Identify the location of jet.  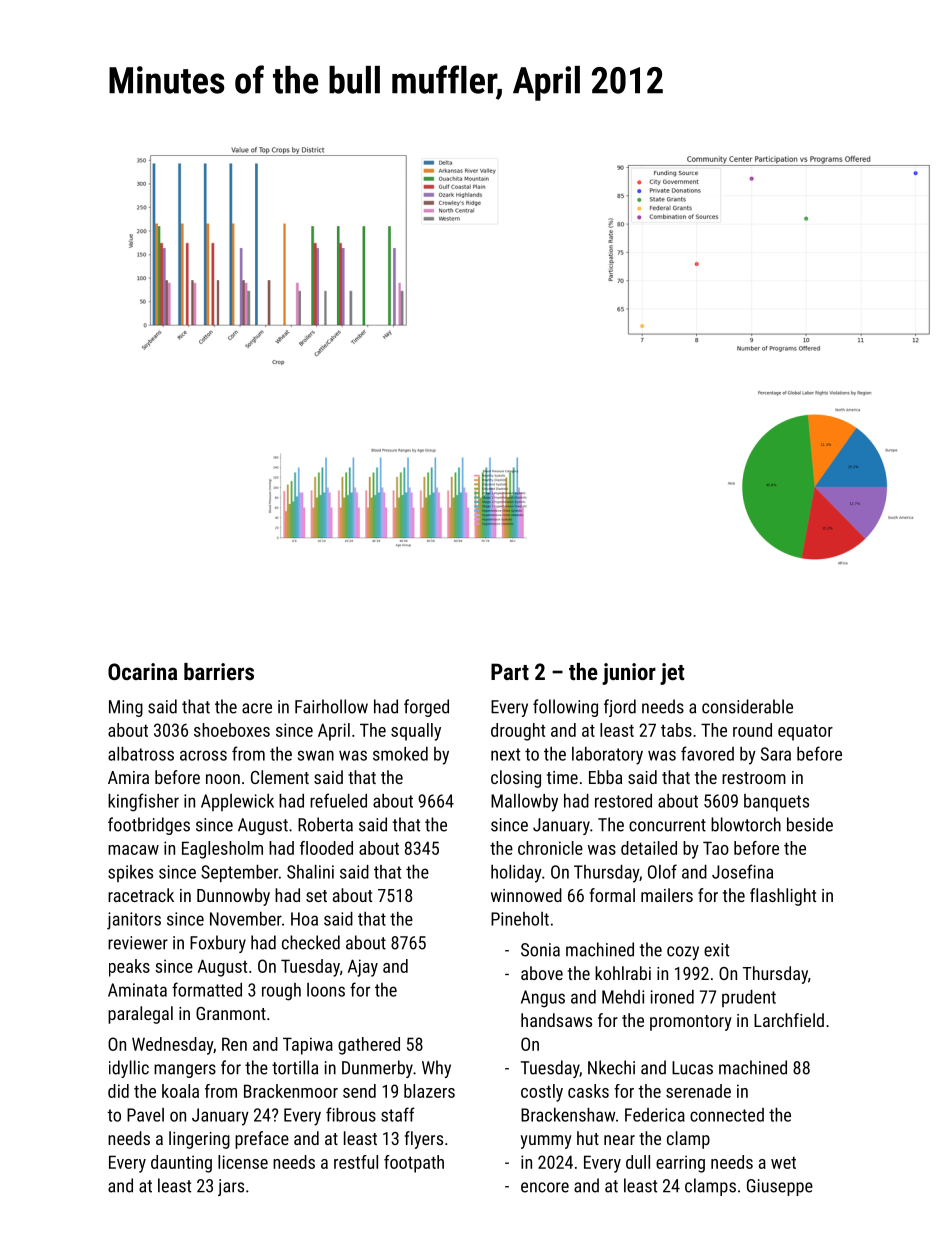
(672, 674).
